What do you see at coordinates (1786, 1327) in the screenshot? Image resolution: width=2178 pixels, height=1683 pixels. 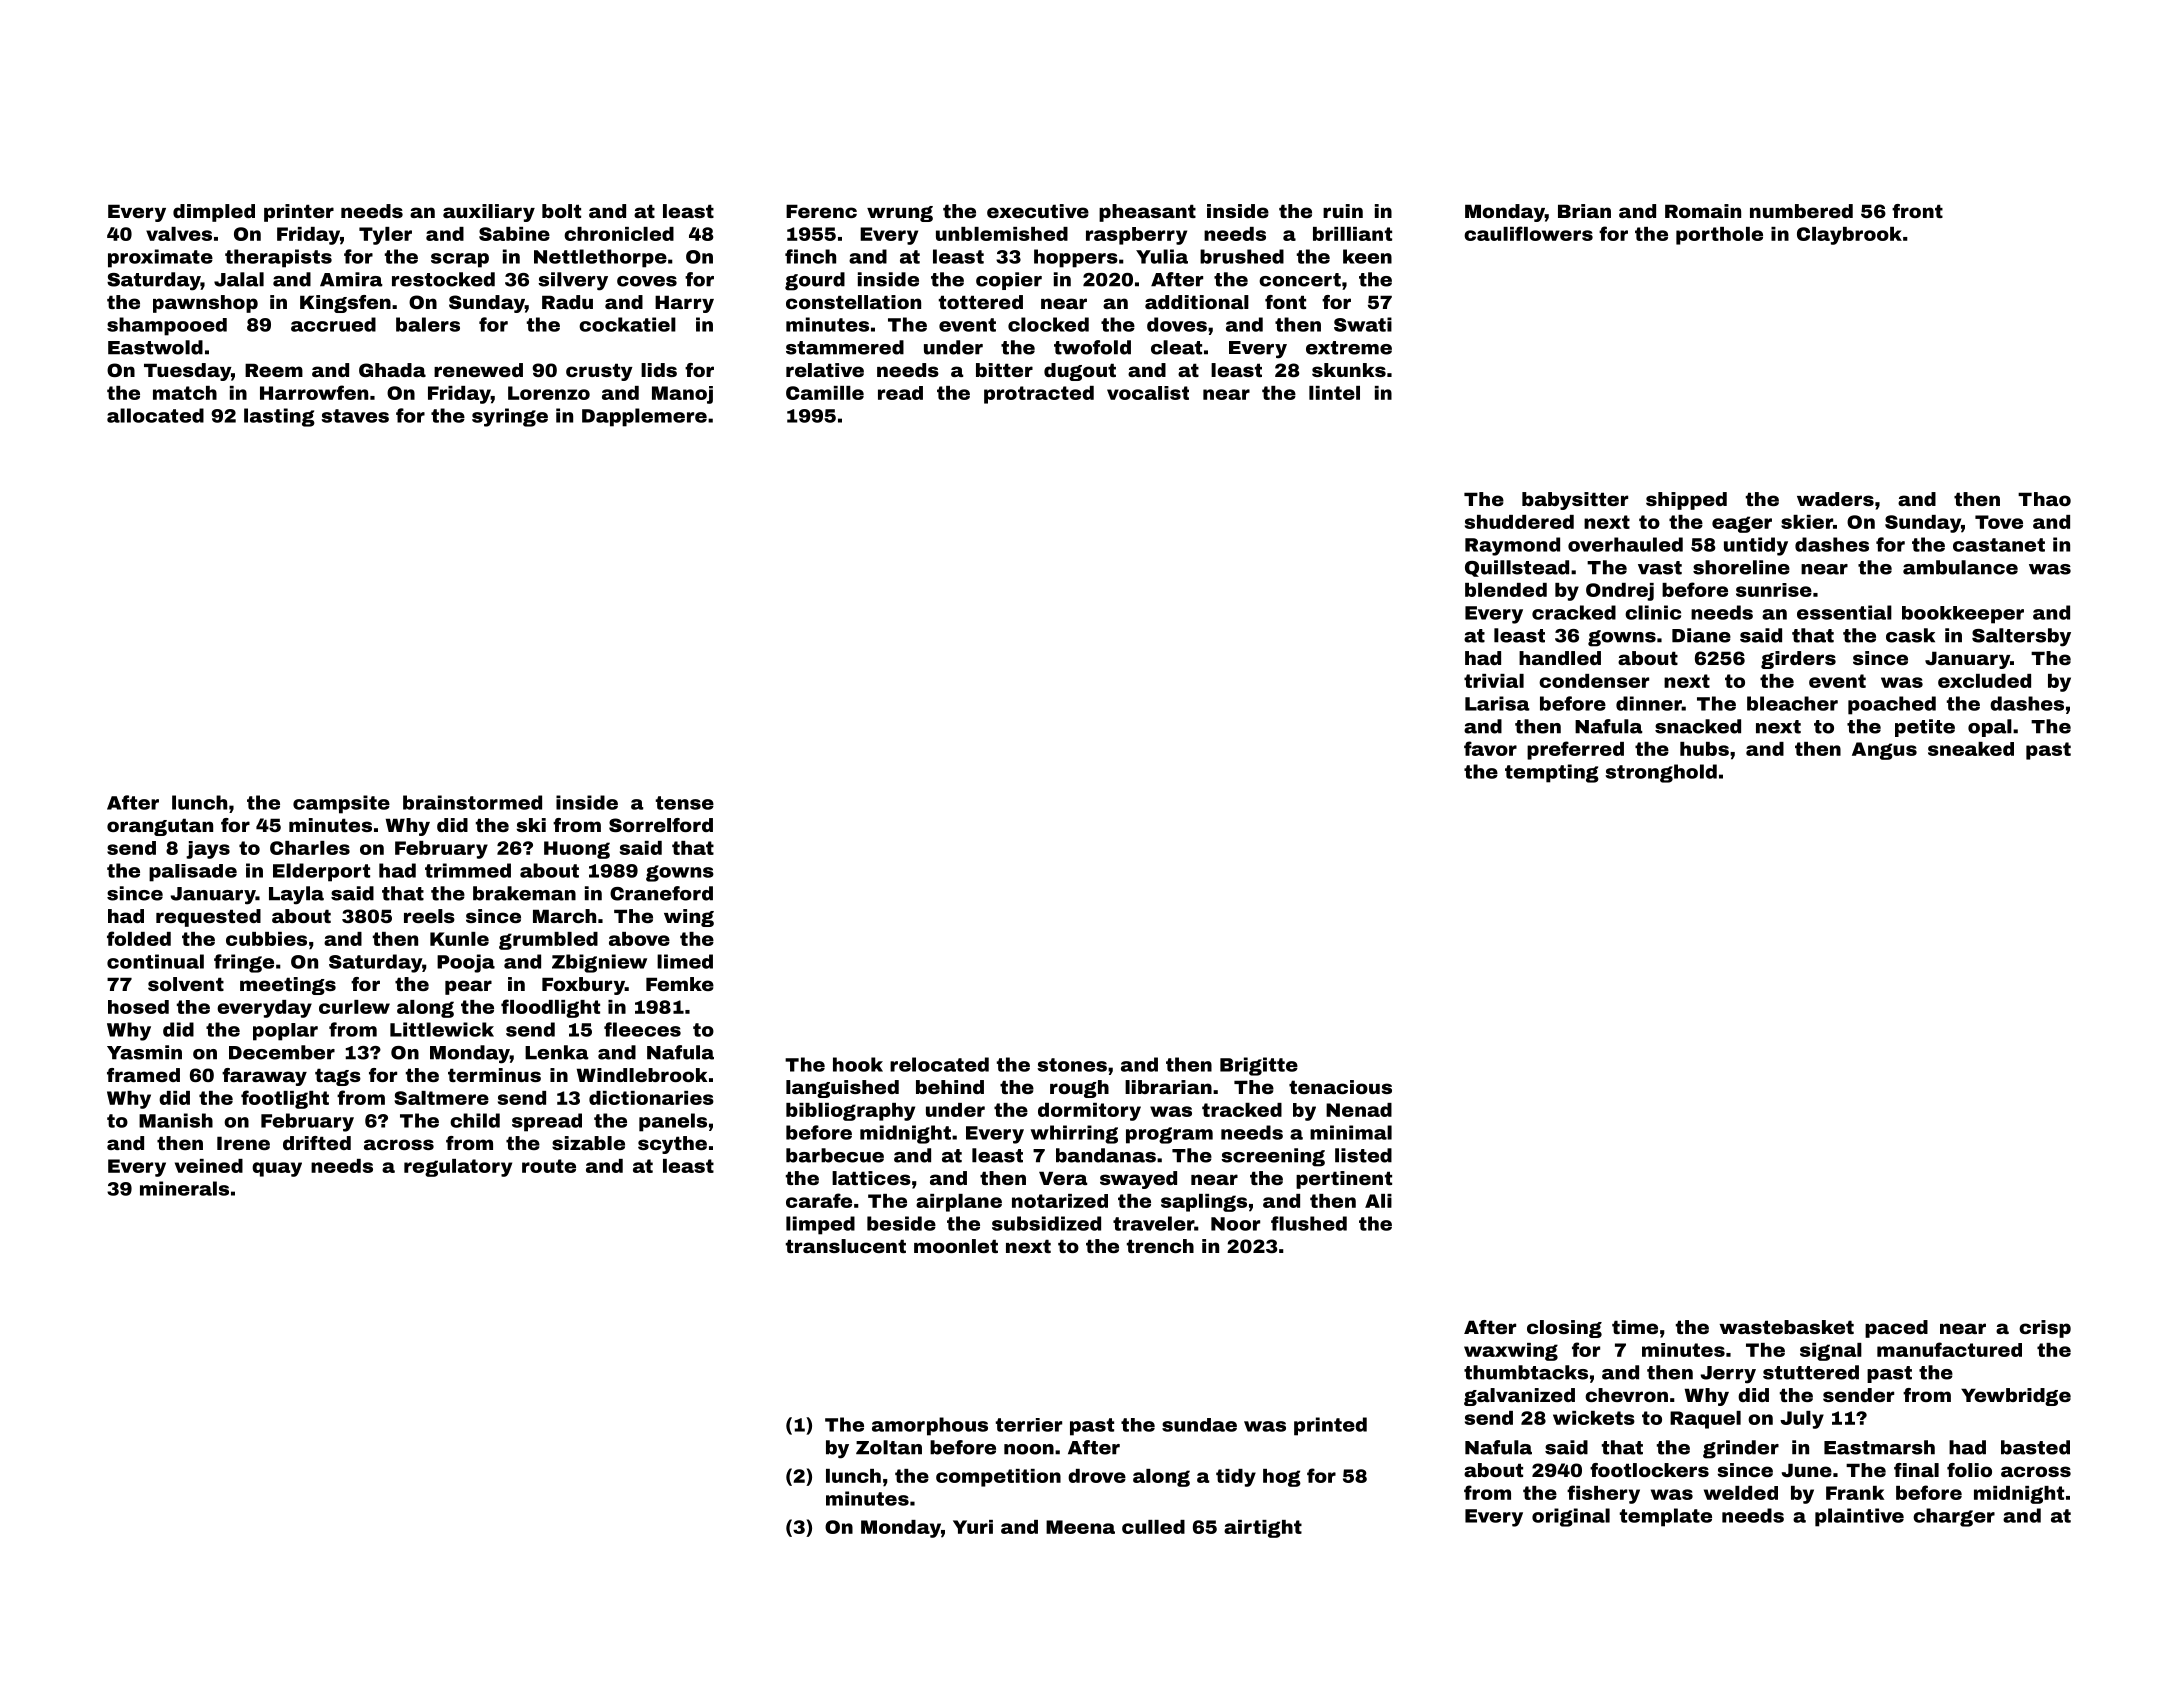 I see `wastebasket` at bounding box center [1786, 1327].
